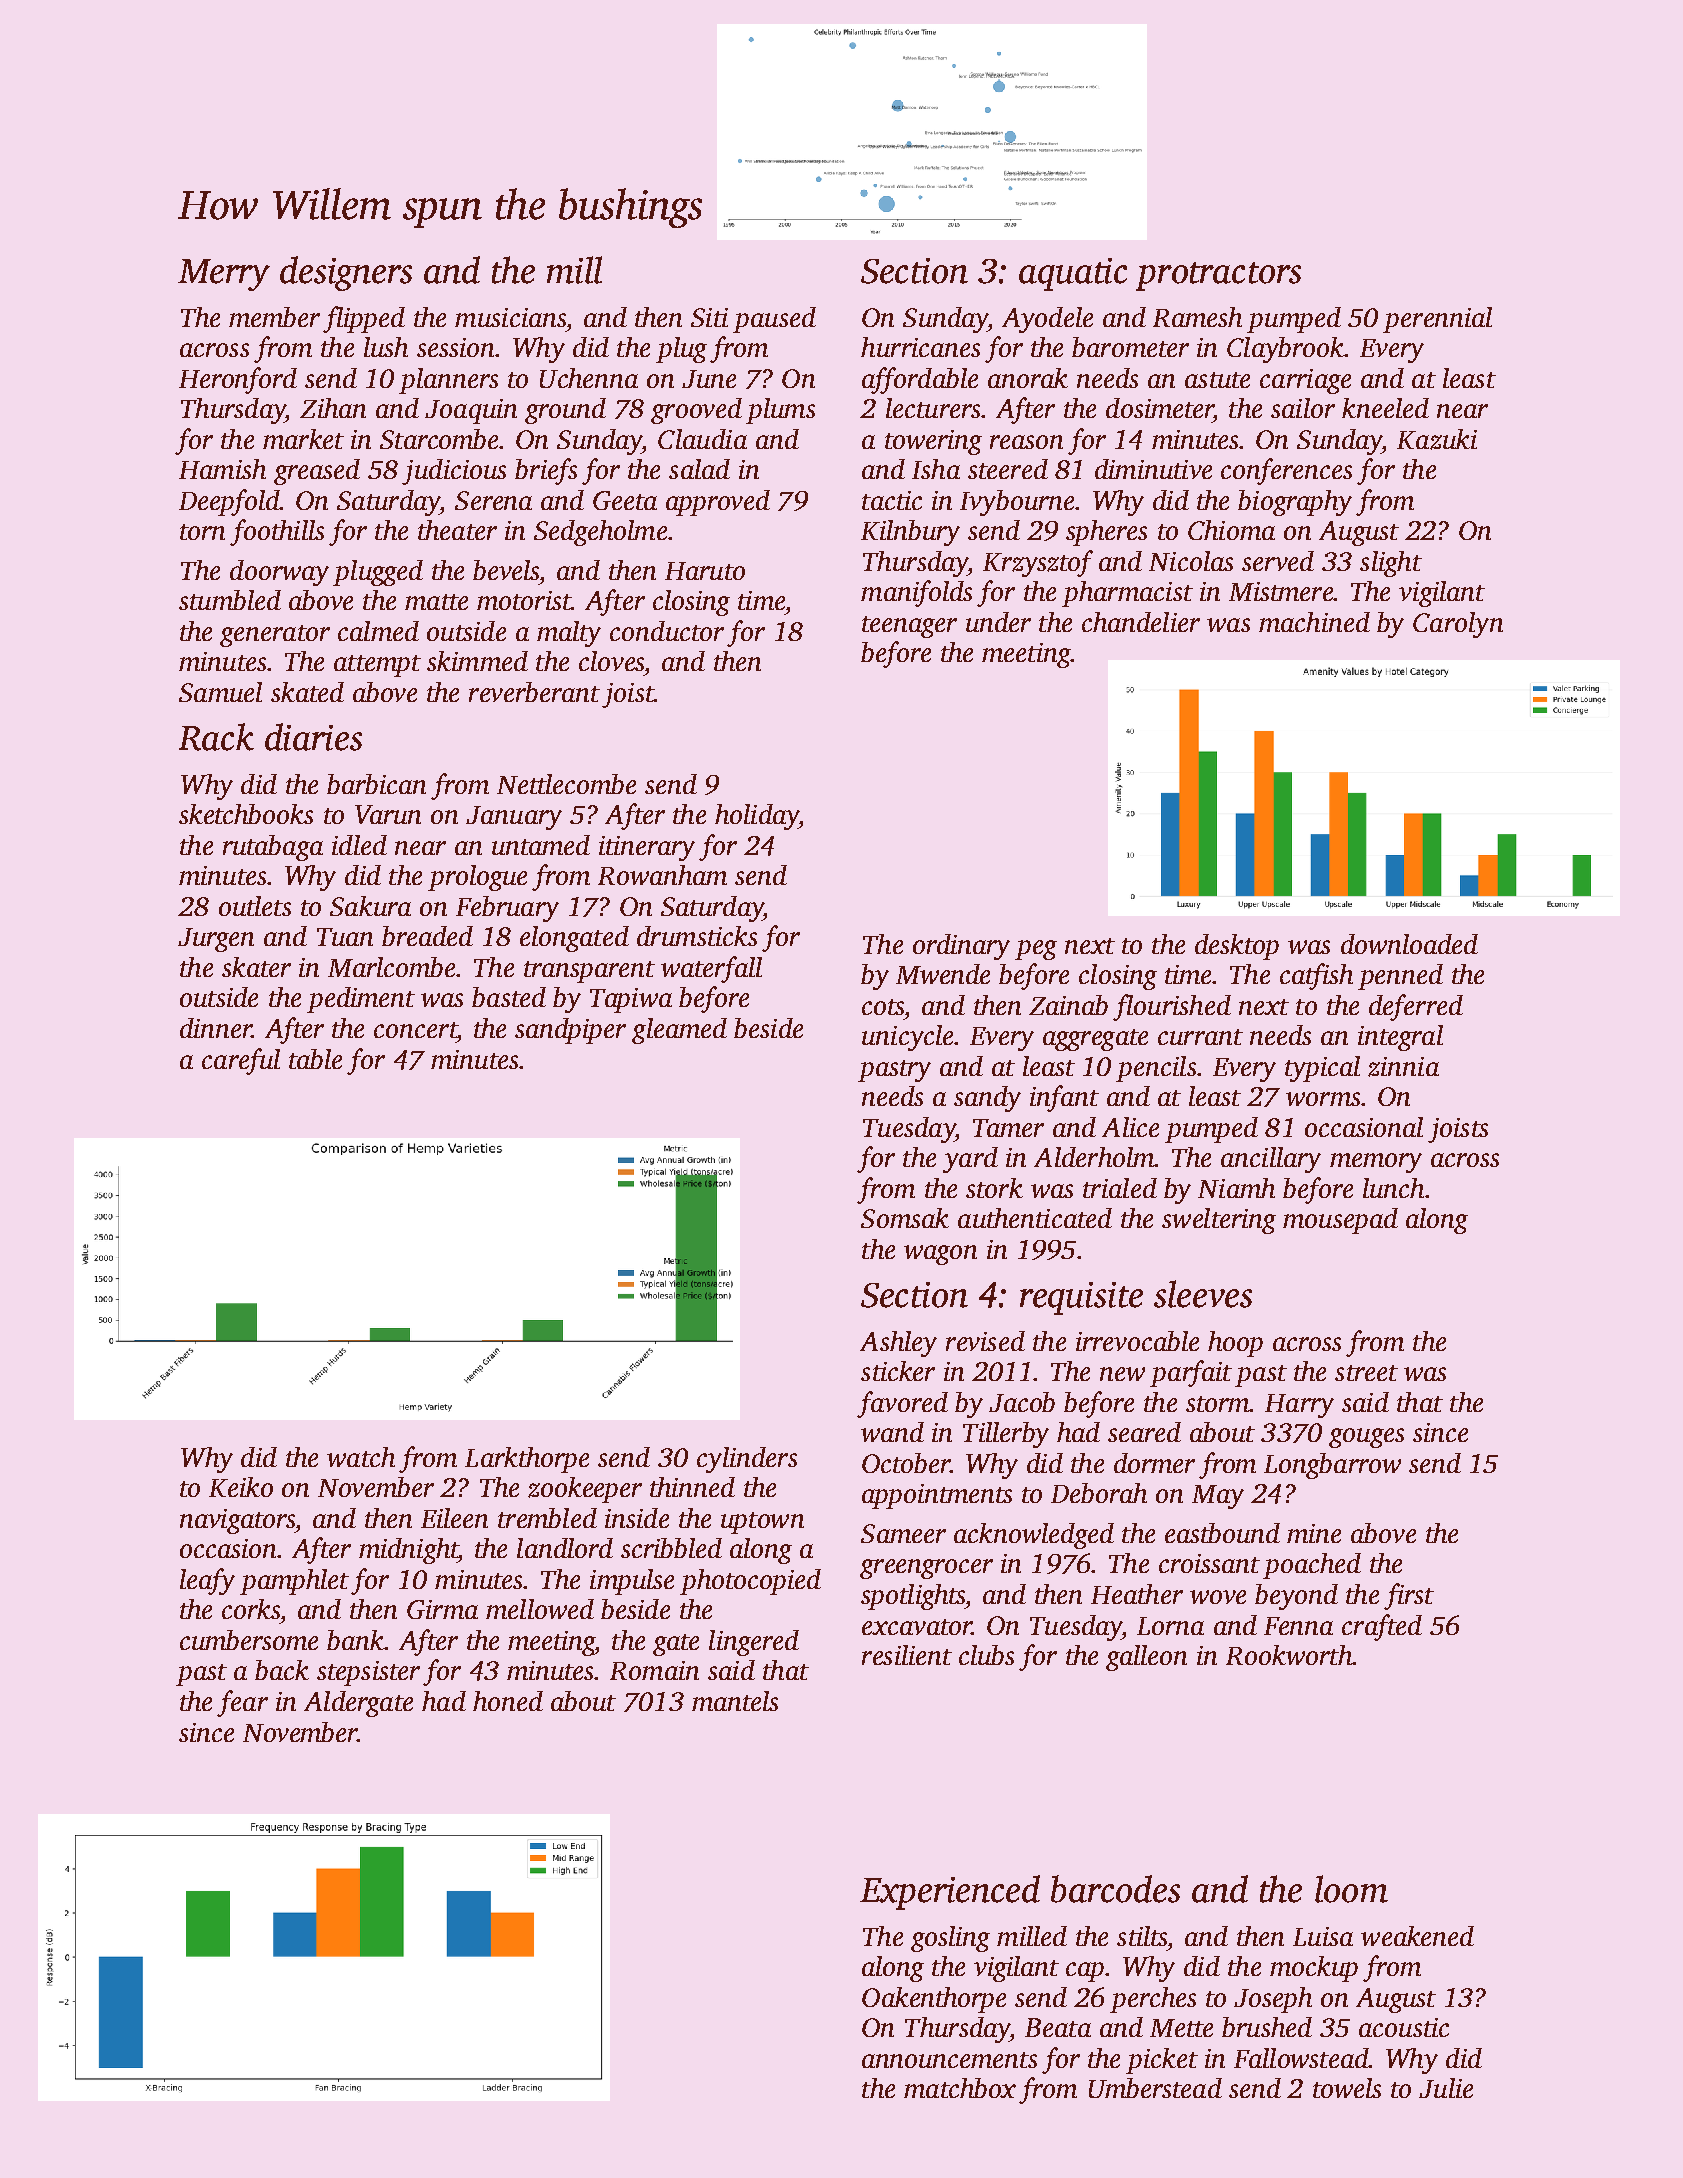 This image has height=2178, width=1683. Describe the element at coordinates (1340, 1221) in the image. I see `mousepad` at that location.
